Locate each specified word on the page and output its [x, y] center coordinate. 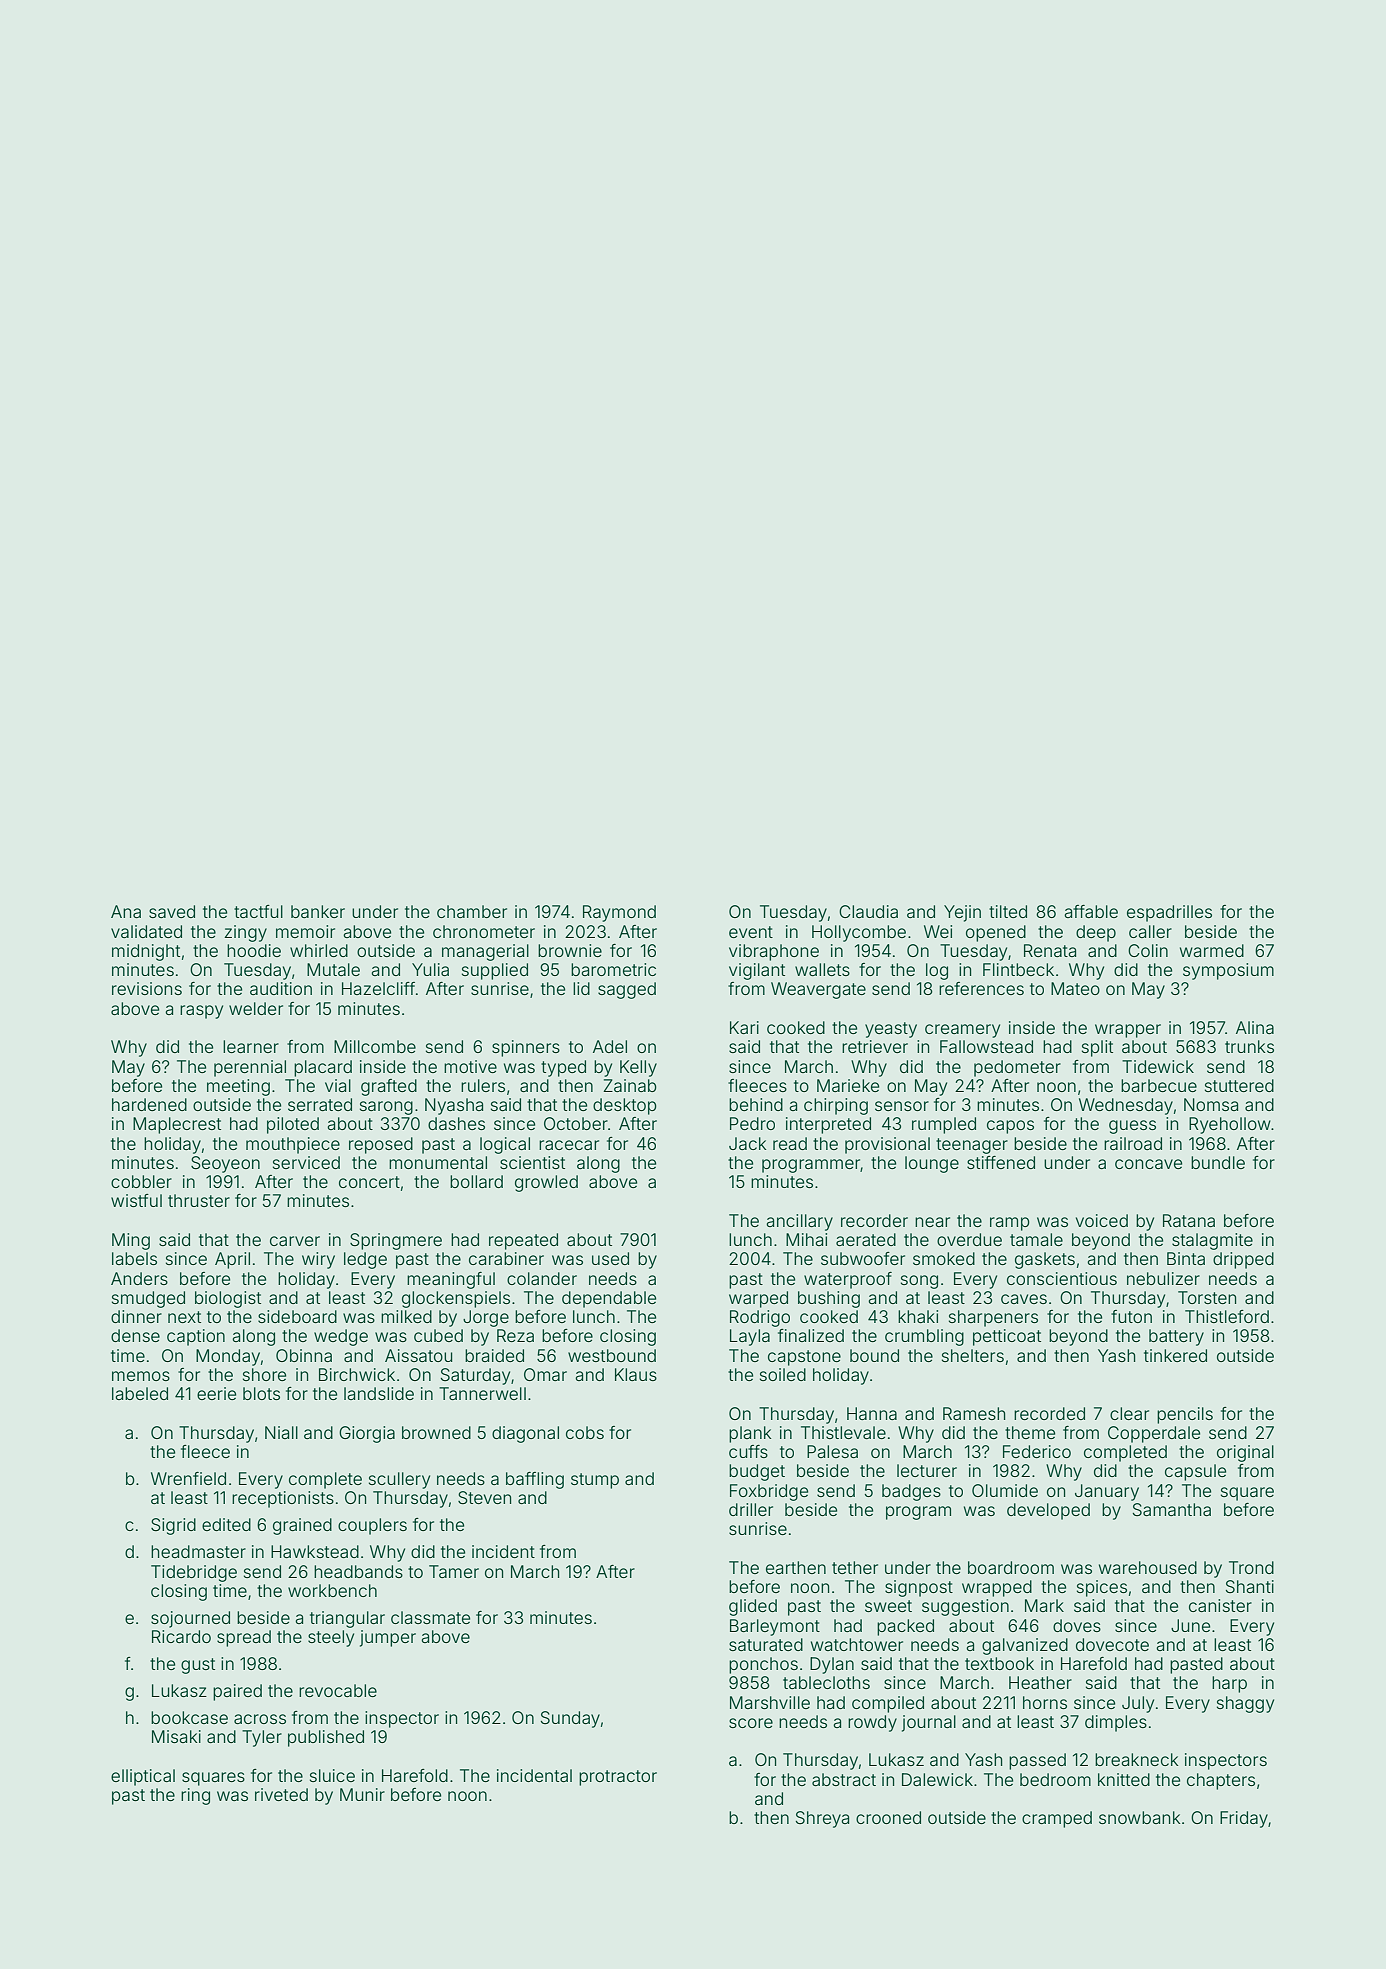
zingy [245, 933]
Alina [1255, 1027]
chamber [472, 911]
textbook [999, 1663]
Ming [131, 1241]
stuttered [1239, 1085]
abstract [844, 1779]
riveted [281, 1794]
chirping [836, 1106]
